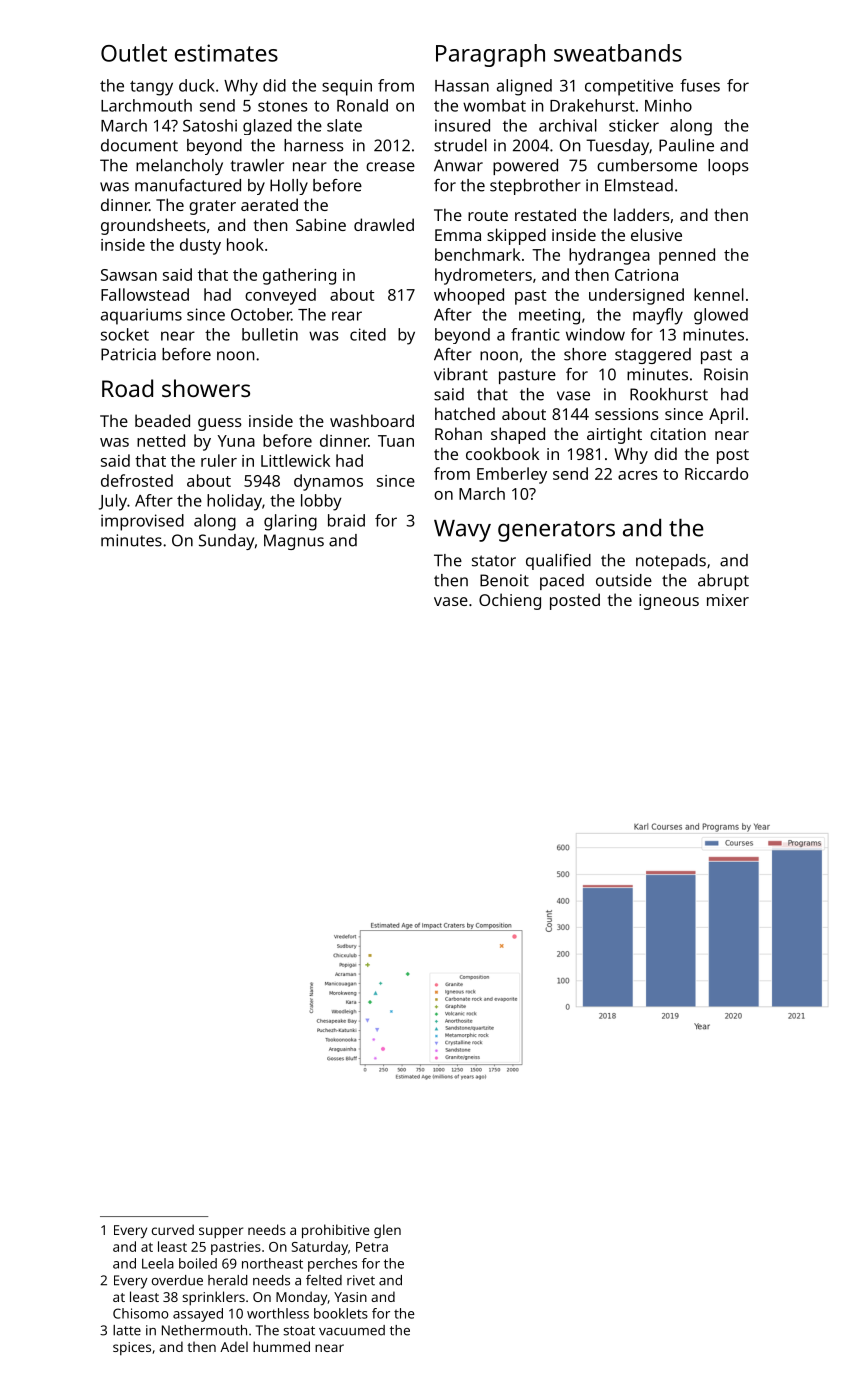  I want to click on worthless, so click(278, 1313).
